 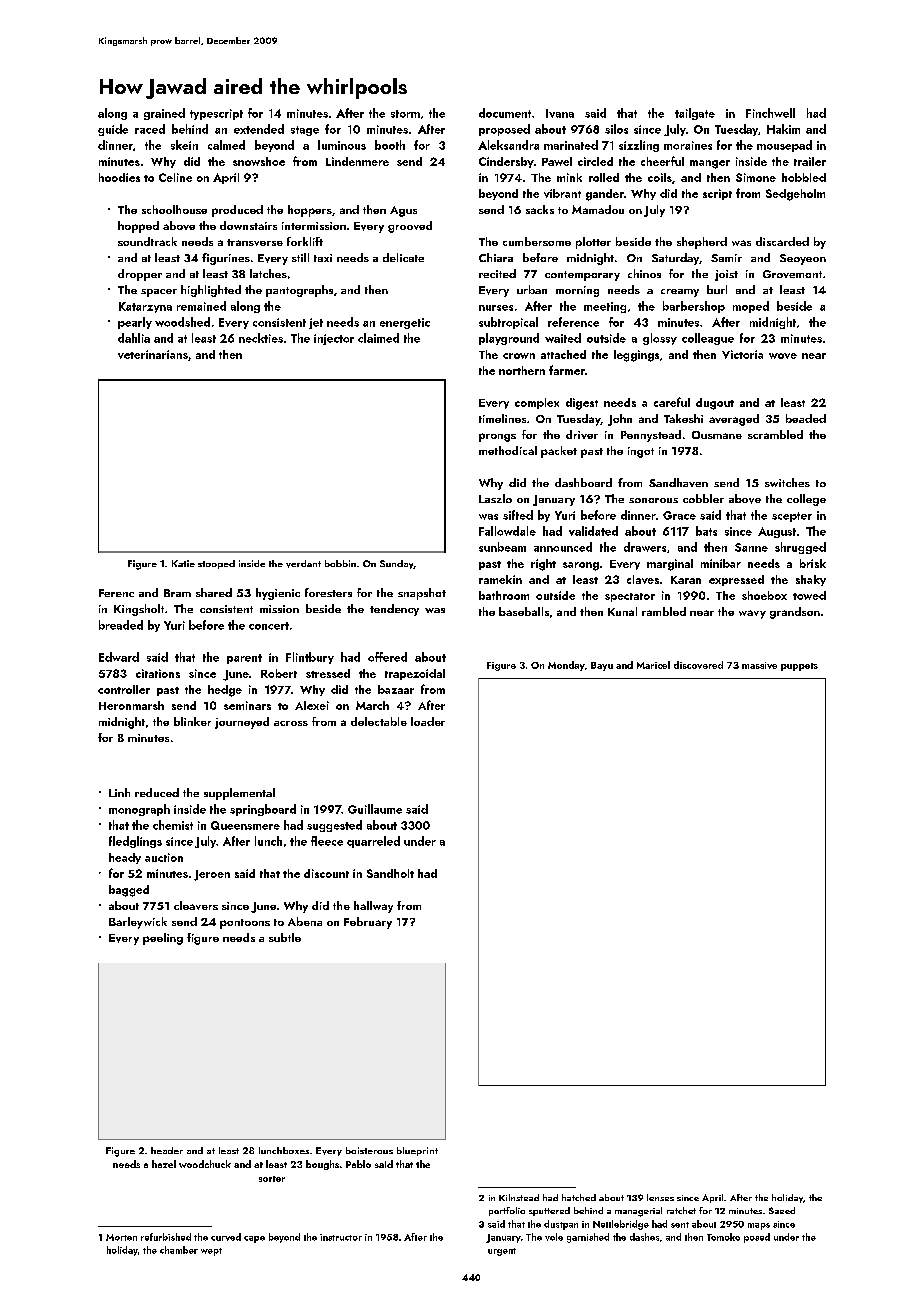 I want to click on joist, so click(x=726, y=275).
